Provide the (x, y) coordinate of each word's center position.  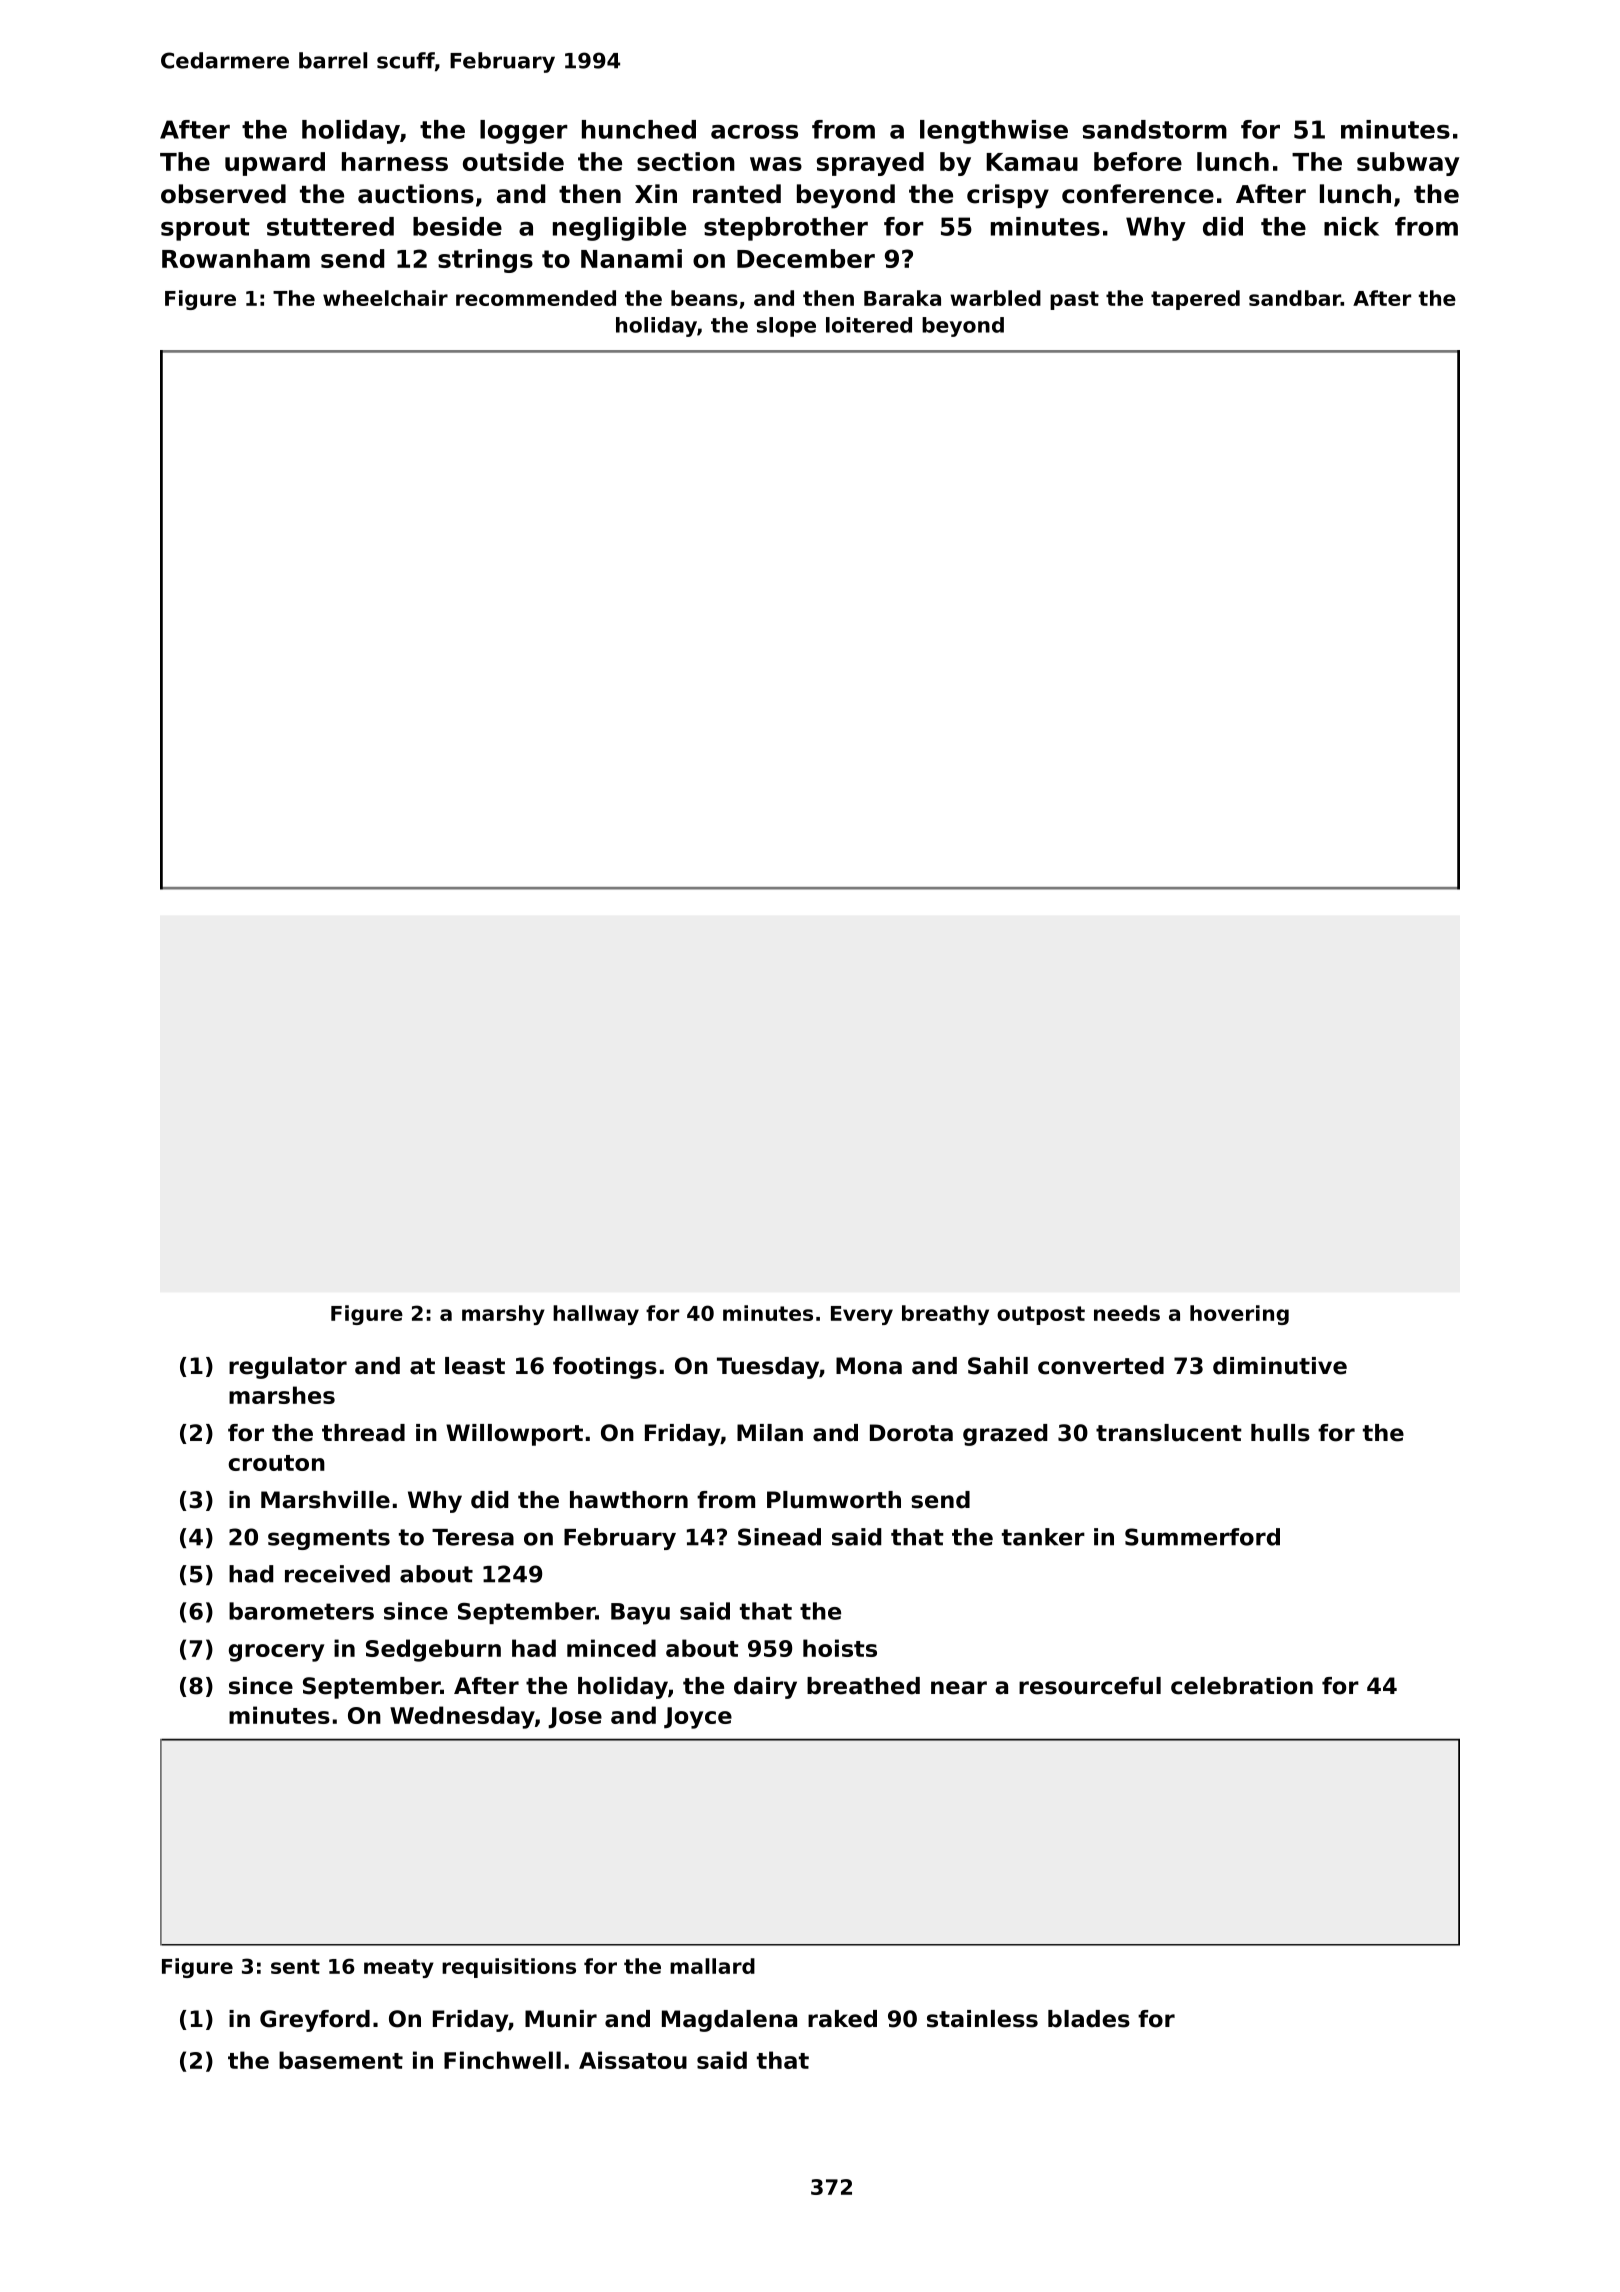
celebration (1242, 1686)
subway (1408, 164)
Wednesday (462, 1717)
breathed (863, 1686)
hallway (596, 1315)
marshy (503, 1315)
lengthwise (994, 132)
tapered (1195, 300)
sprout (205, 229)
